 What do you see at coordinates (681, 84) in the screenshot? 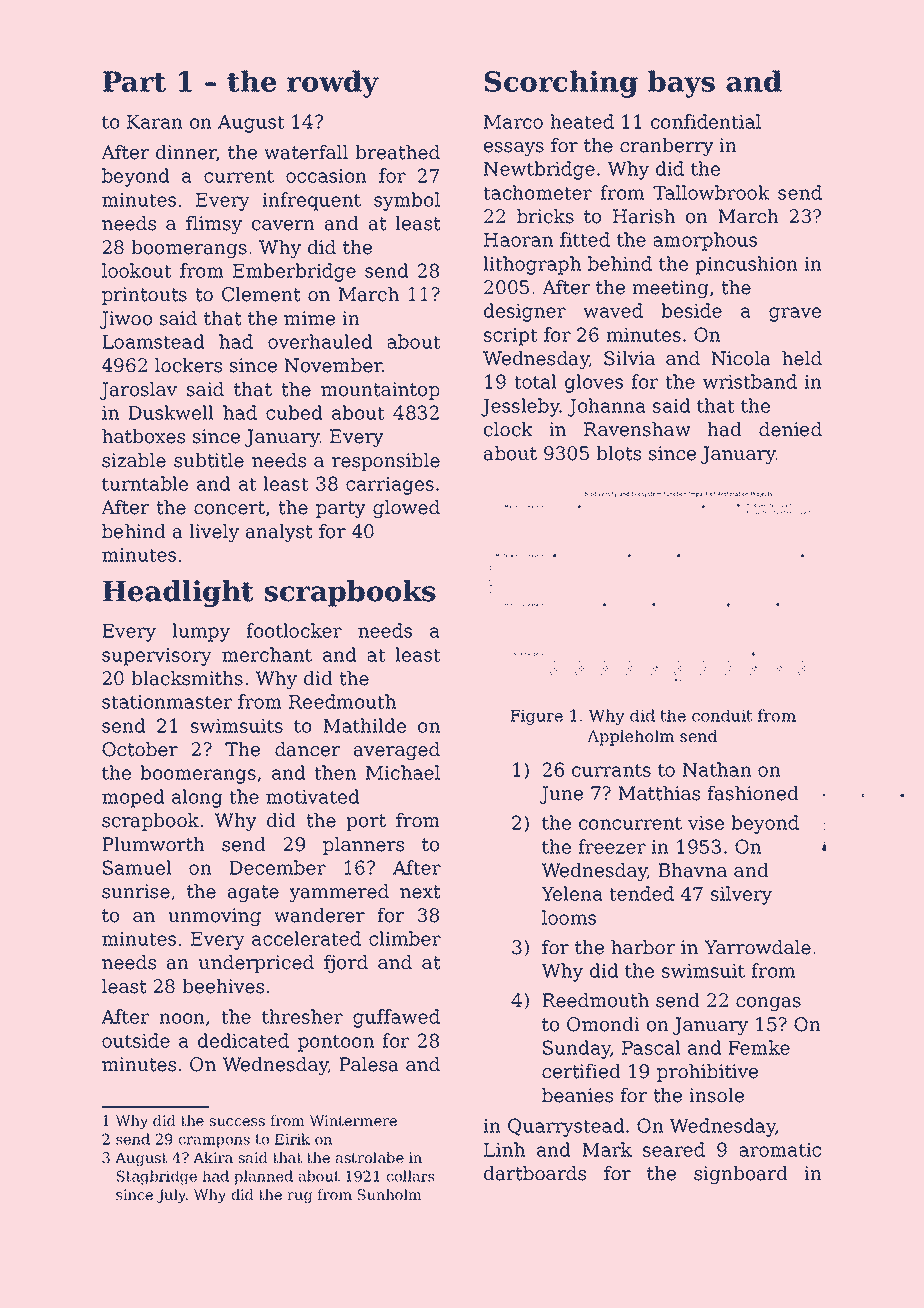
I see `bays` at bounding box center [681, 84].
